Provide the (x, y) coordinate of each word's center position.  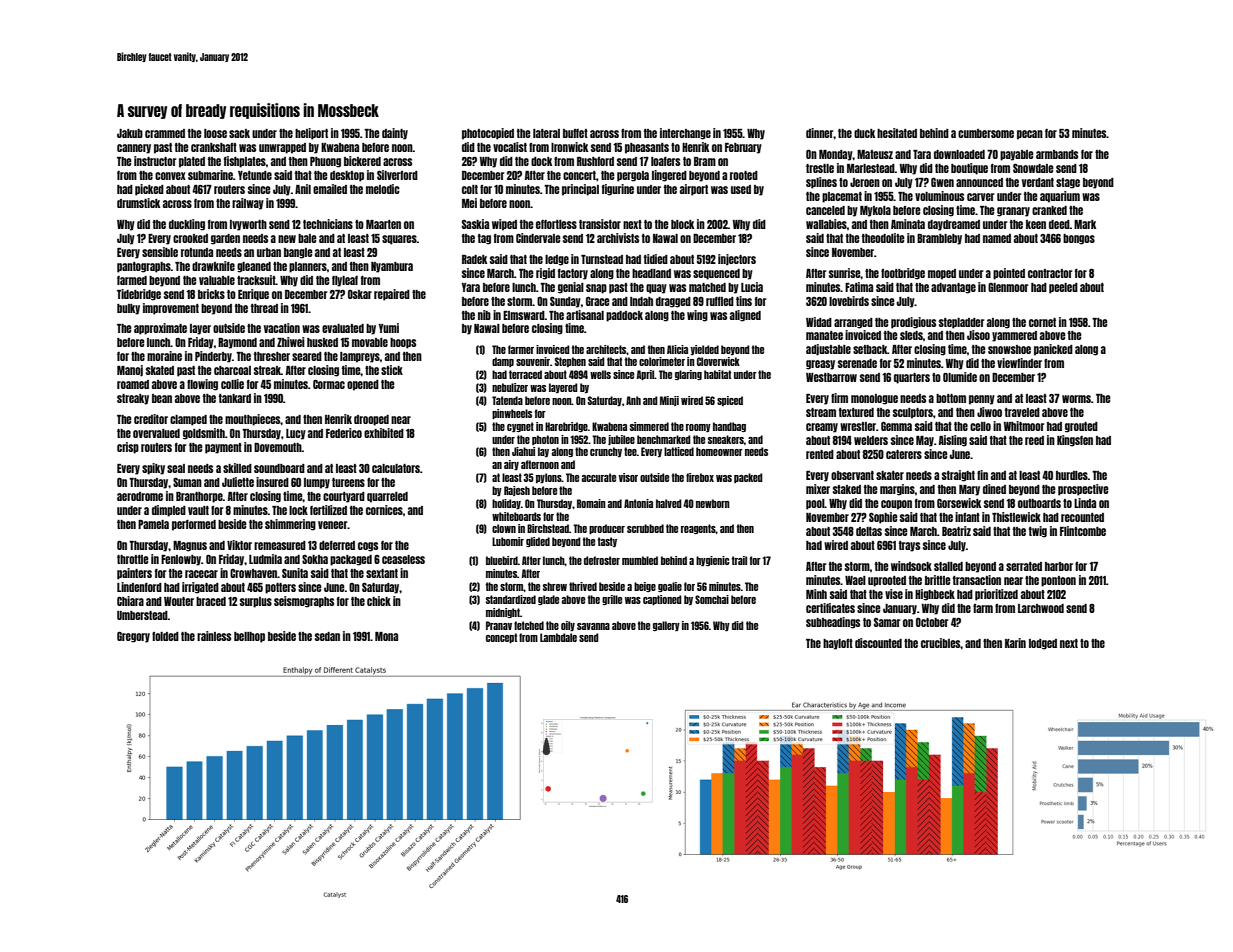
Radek (474, 259)
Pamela (153, 524)
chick (379, 601)
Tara (922, 154)
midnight (503, 613)
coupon (896, 505)
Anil (303, 189)
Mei (469, 203)
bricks (211, 294)
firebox (700, 477)
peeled (1063, 288)
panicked (1053, 350)
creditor (151, 419)
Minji (669, 401)
